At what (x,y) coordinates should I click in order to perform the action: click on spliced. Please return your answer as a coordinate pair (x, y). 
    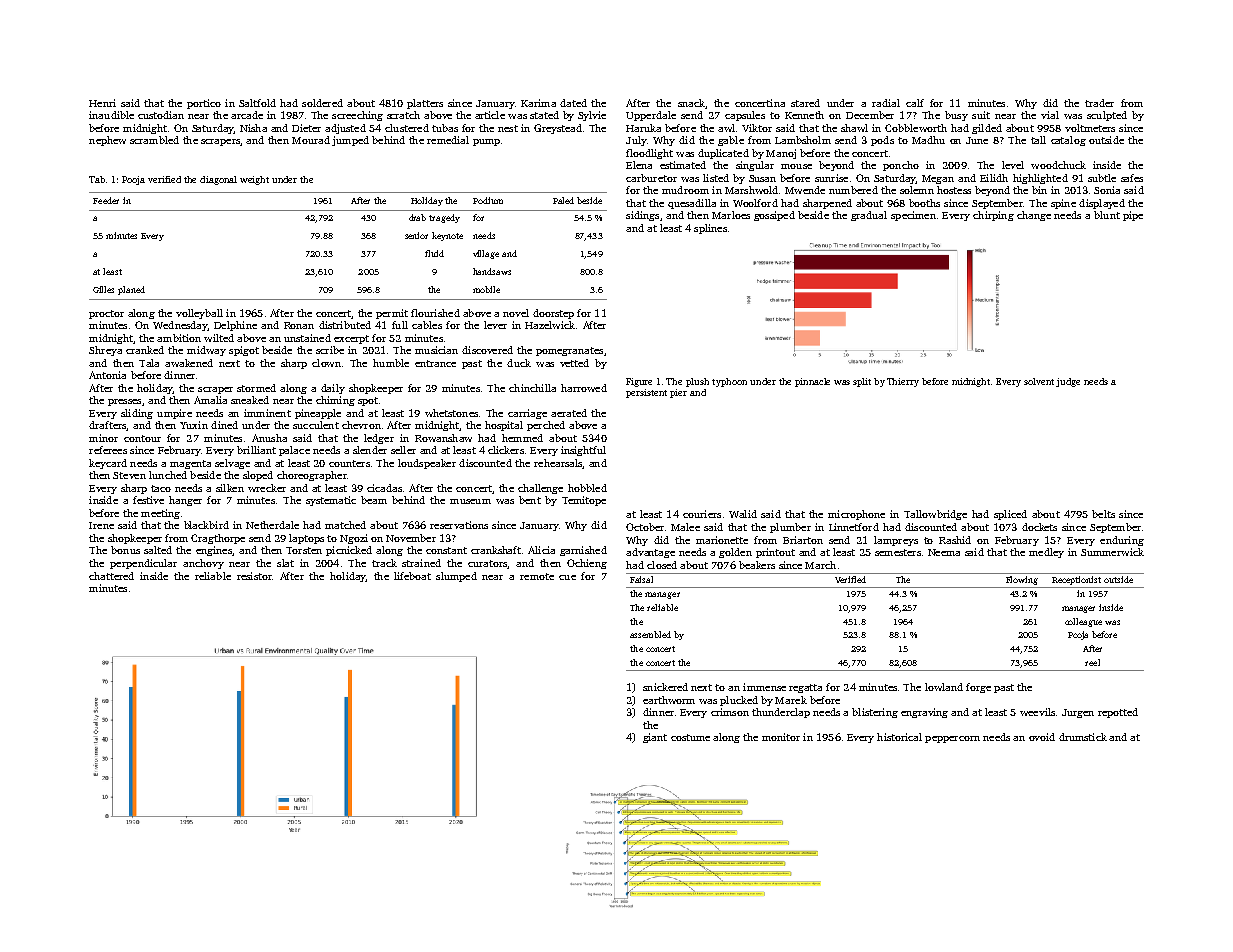
    Looking at the image, I should click on (1010, 515).
